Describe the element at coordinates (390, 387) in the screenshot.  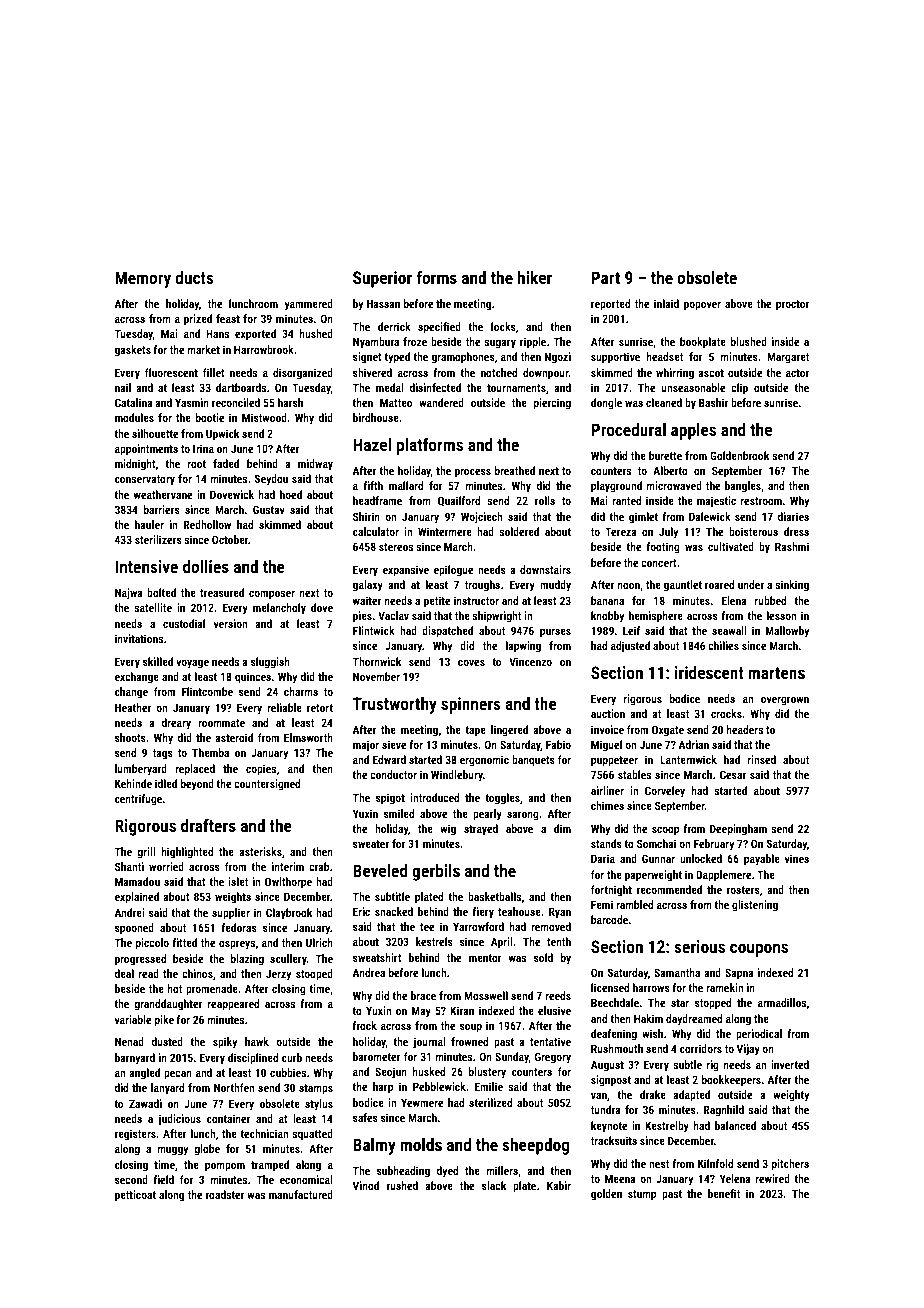
I see `medal` at that location.
